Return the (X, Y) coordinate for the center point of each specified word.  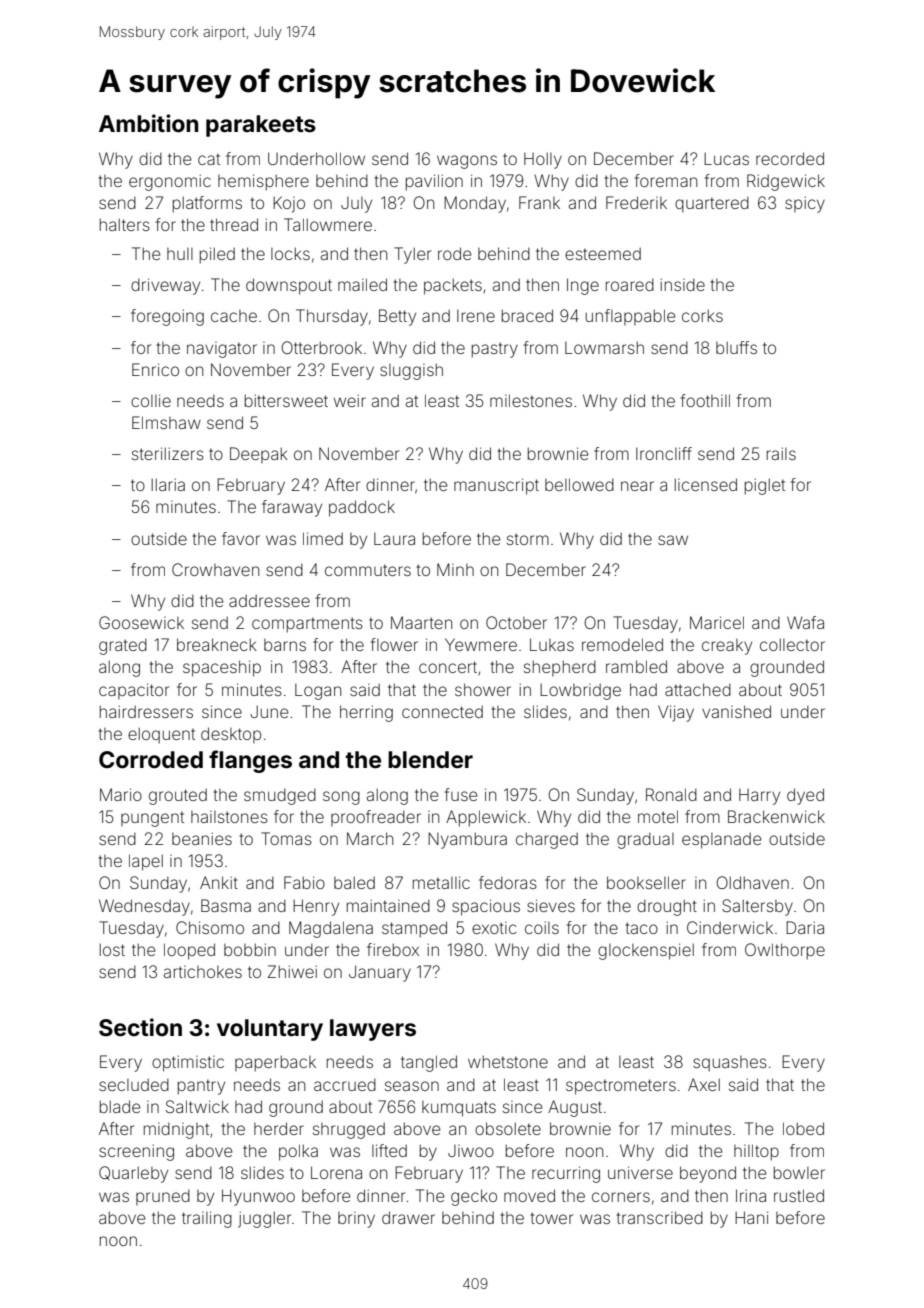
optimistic (188, 1063)
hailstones (229, 817)
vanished (736, 711)
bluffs (736, 347)
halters (125, 224)
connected (442, 711)
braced (527, 315)
